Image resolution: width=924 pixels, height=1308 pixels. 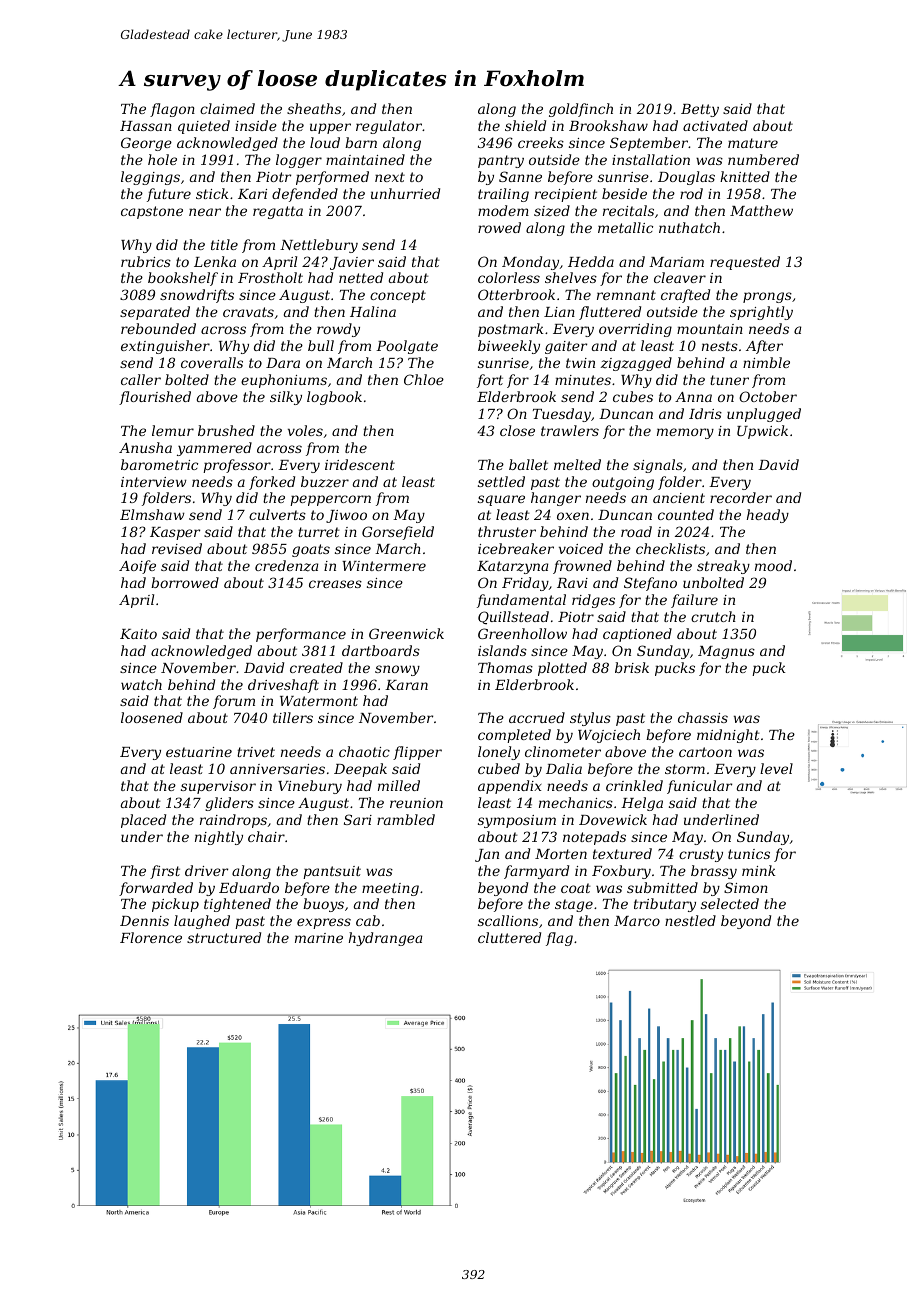 What do you see at coordinates (728, 736) in the screenshot?
I see `midnight` at bounding box center [728, 736].
